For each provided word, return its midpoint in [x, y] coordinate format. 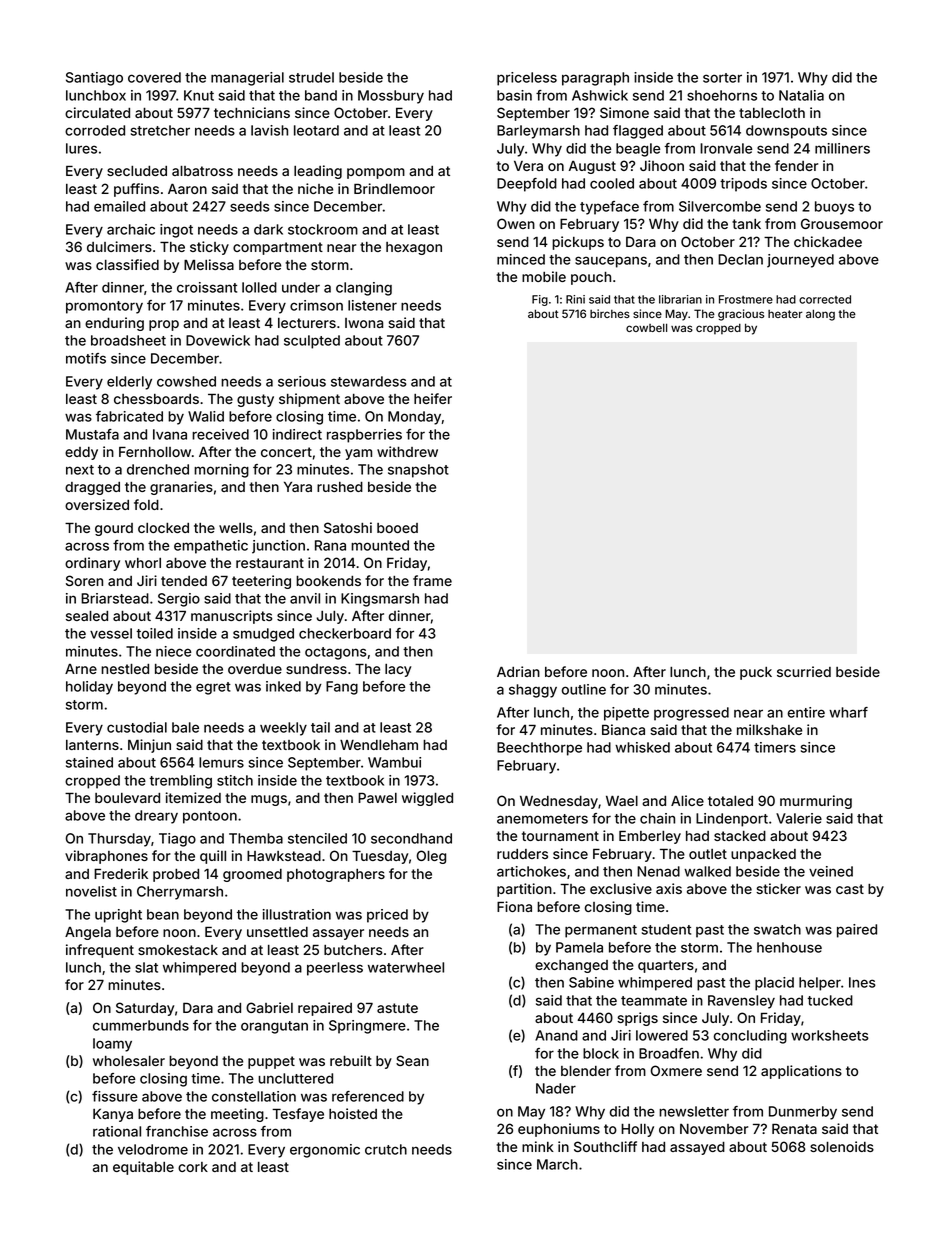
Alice [687, 800]
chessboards [156, 399]
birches [610, 313]
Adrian [518, 671]
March [557, 1164]
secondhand [411, 838]
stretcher [160, 130]
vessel [111, 633]
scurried [804, 671]
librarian [680, 299]
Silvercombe [720, 206]
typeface [609, 208]
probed [176, 875]
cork [193, 1167]
